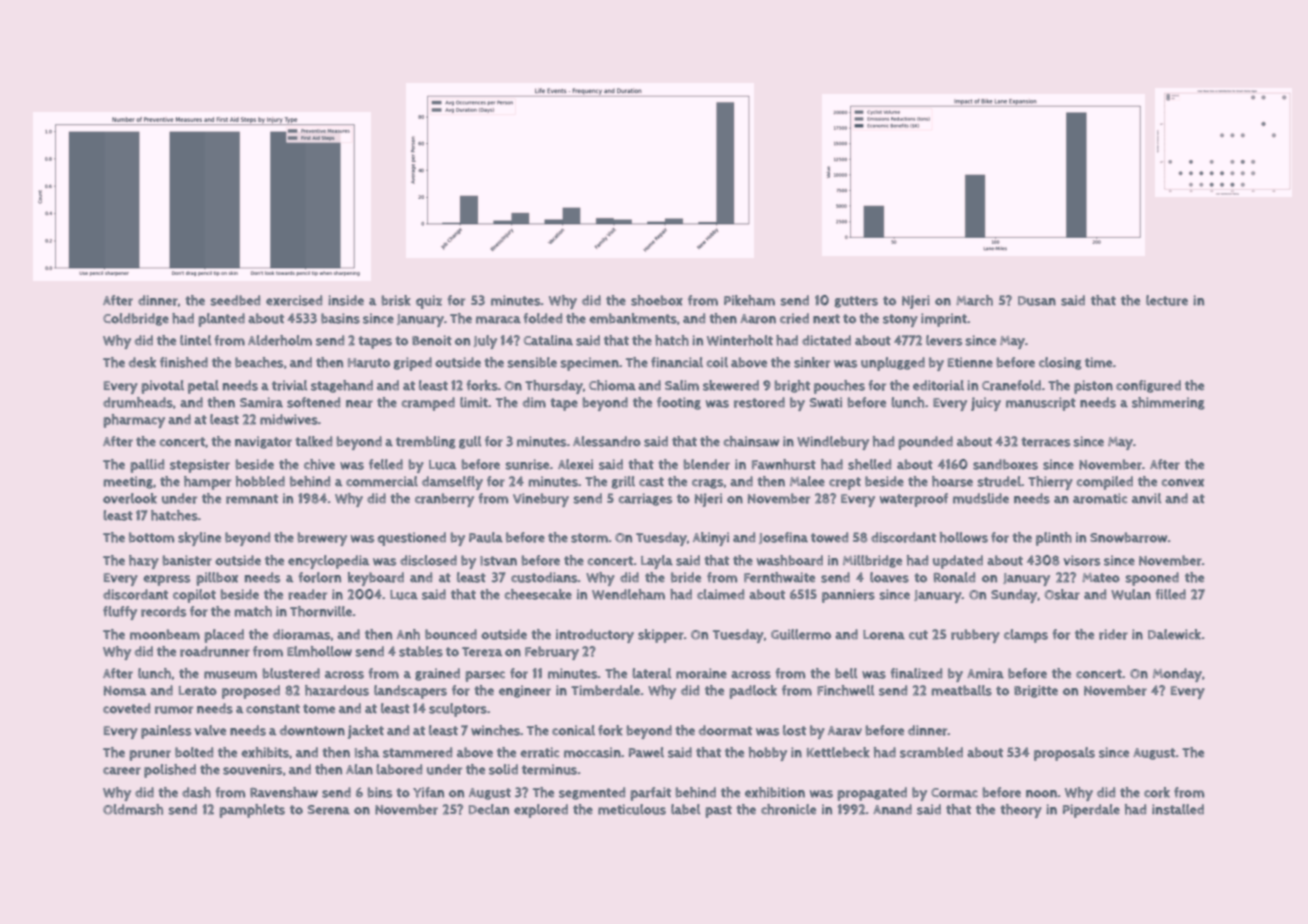 Image resolution: width=1308 pixels, height=924 pixels. Describe the element at coordinates (918, 635) in the page. I see `cut` at that location.
